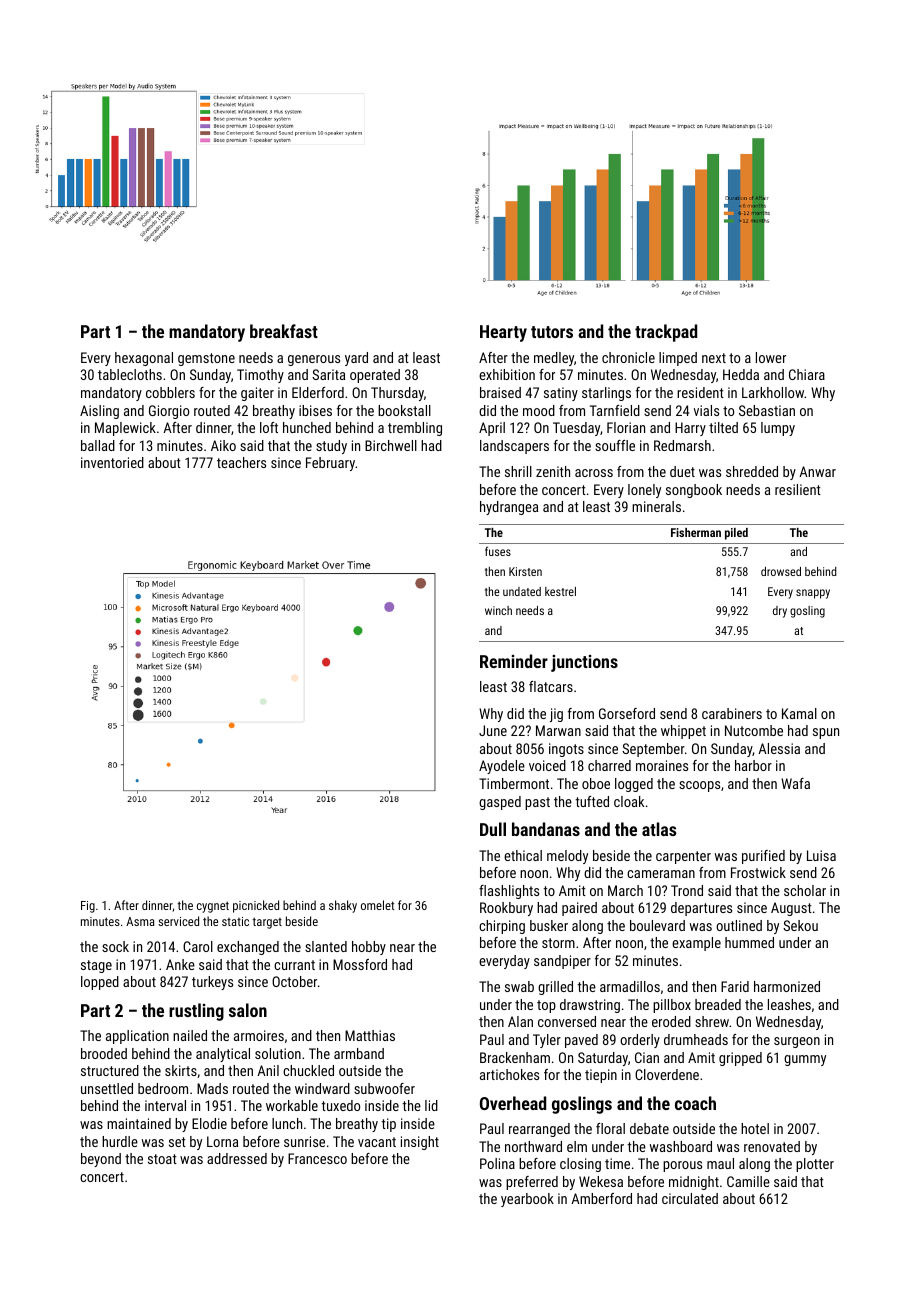 The width and height of the screenshot is (924, 1308). What do you see at coordinates (100, 983) in the screenshot?
I see `lopped` at bounding box center [100, 983].
